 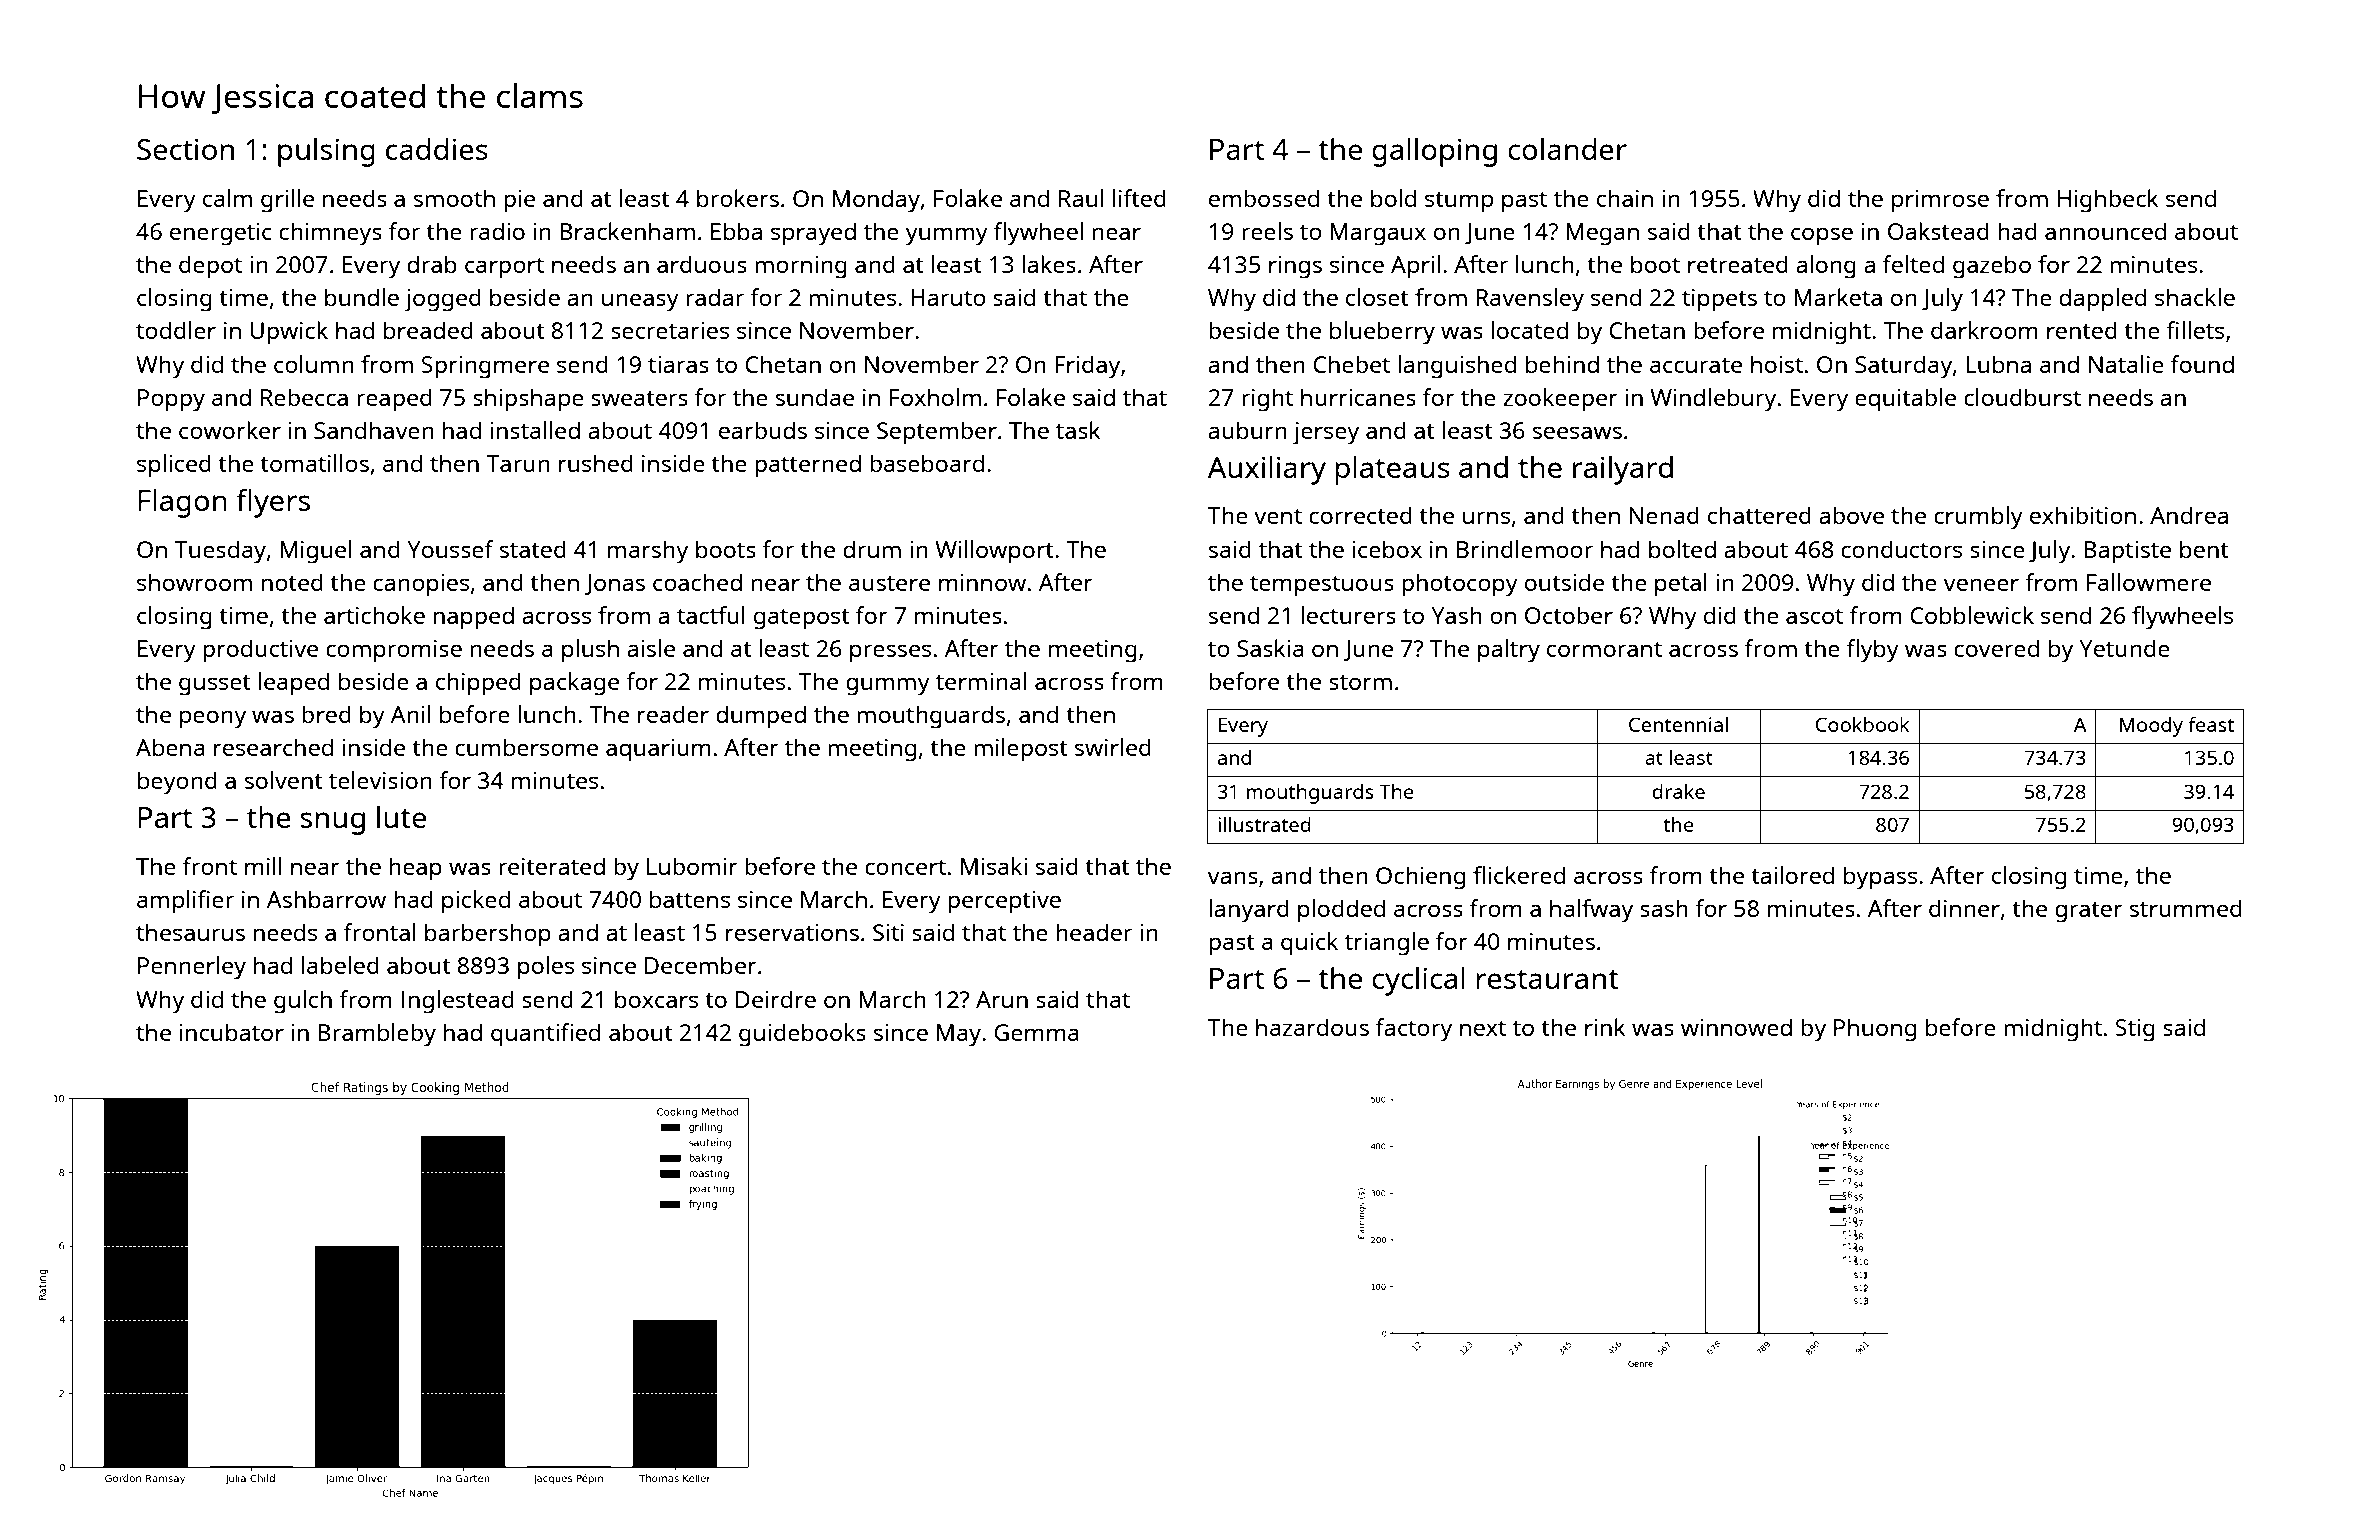 What do you see at coordinates (2108, 201) in the document?
I see `Highbeck` at bounding box center [2108, 201].
